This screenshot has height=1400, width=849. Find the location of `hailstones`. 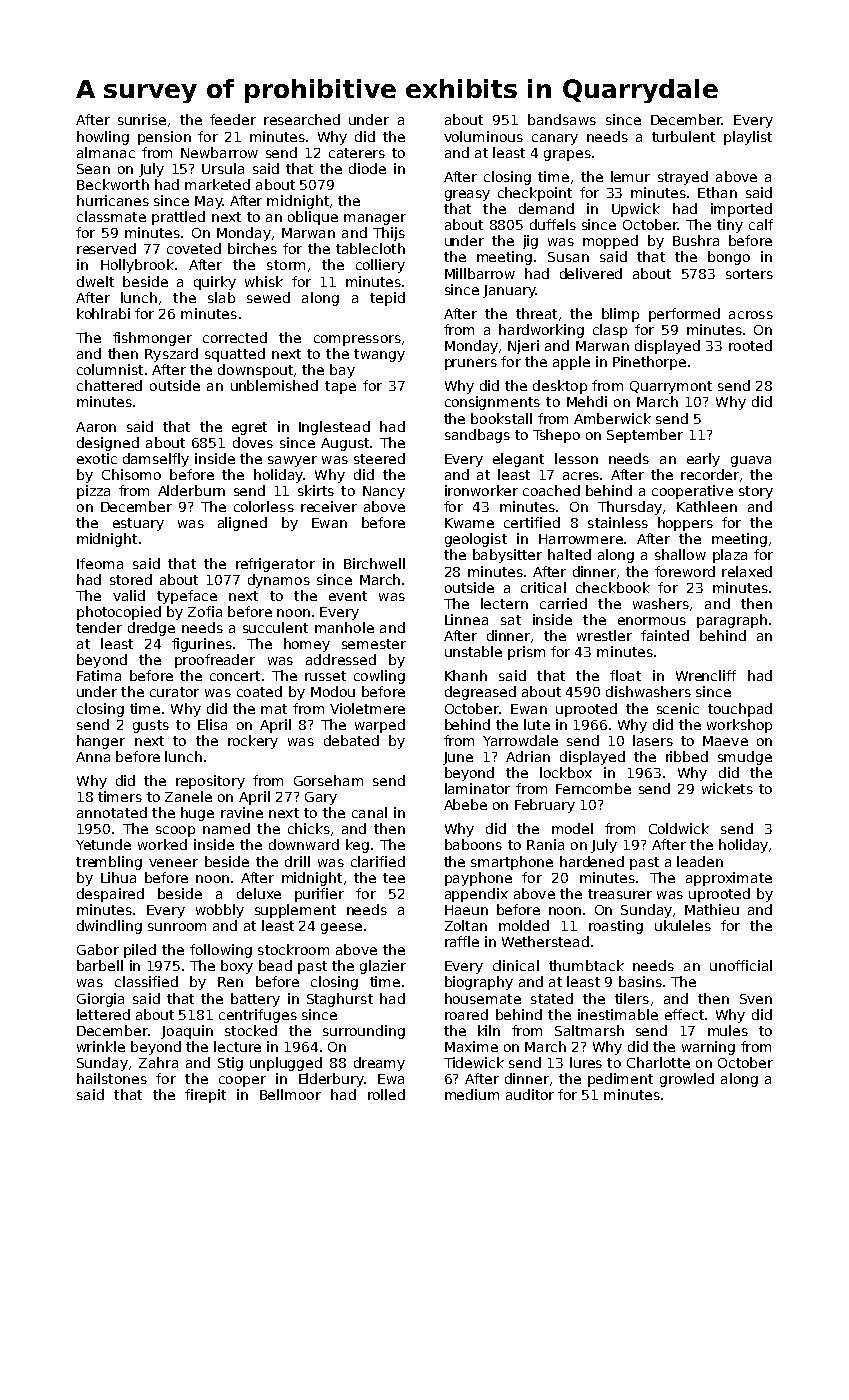

hailstones is located at coordinates (112, 1078).
